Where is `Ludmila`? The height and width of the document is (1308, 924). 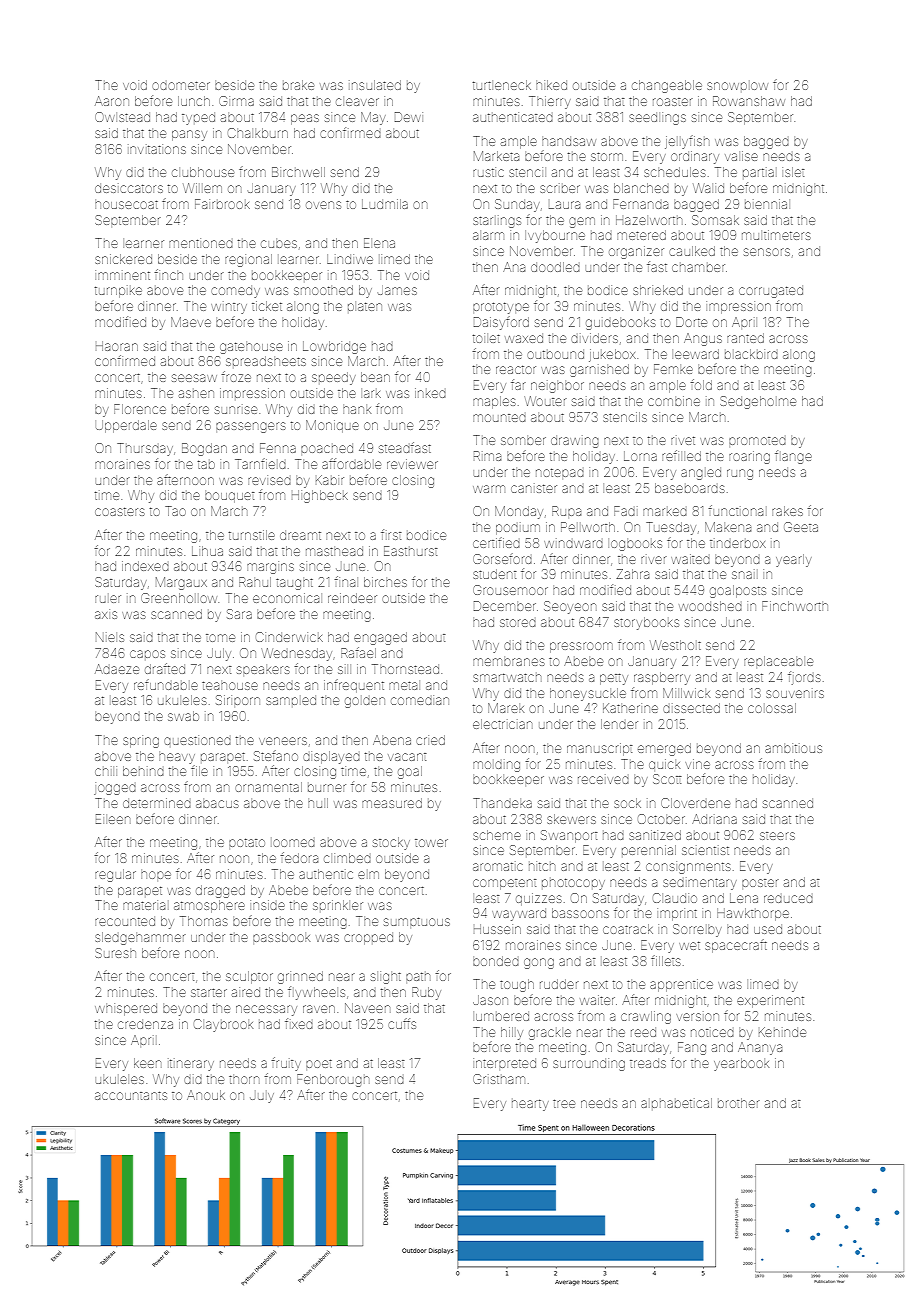 Ludmila is located at coordinates (385, 204).
